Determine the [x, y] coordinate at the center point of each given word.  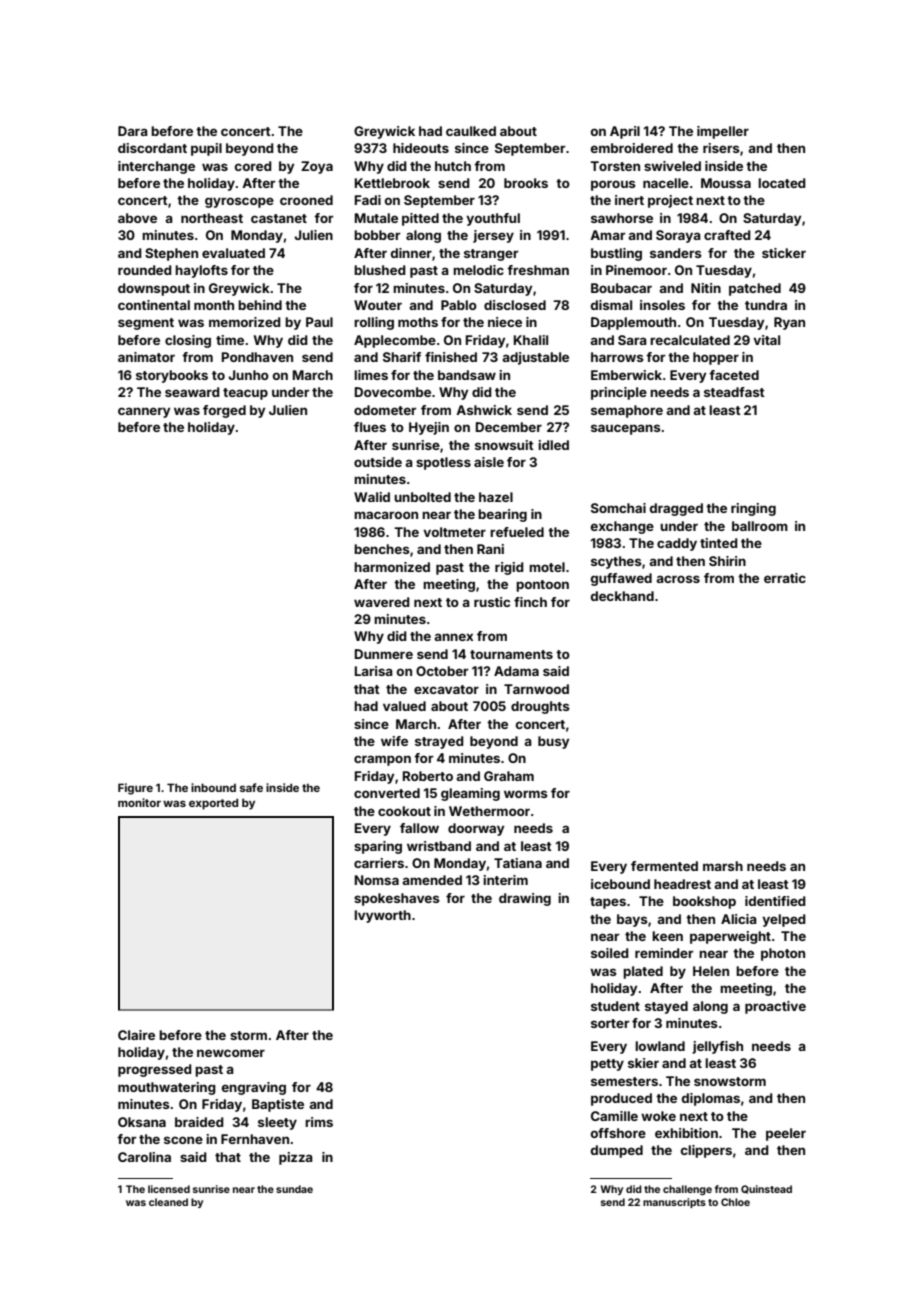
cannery [144, 412]
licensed [169, 1189]
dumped [617, 1151]
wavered [382, 602]
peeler [786, 1134]
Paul [319, 322]
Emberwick [626, 375]
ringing [753, 509]
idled [553, 445]
